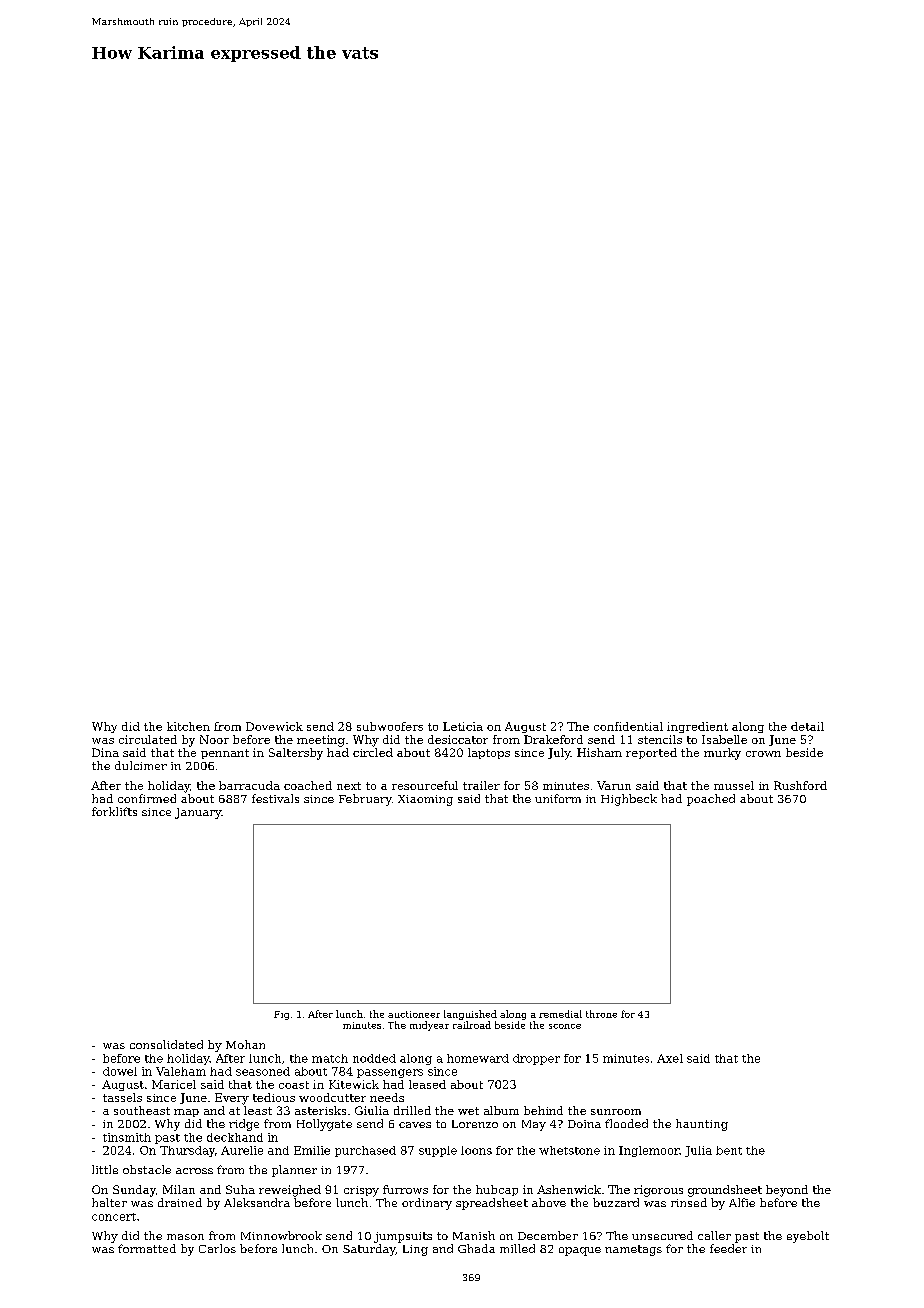 Image resolution: width=924 pixels, height=1308 pixels. Describe the element at coordinates (415, 1125) in the document. I see `caves` at that location.
